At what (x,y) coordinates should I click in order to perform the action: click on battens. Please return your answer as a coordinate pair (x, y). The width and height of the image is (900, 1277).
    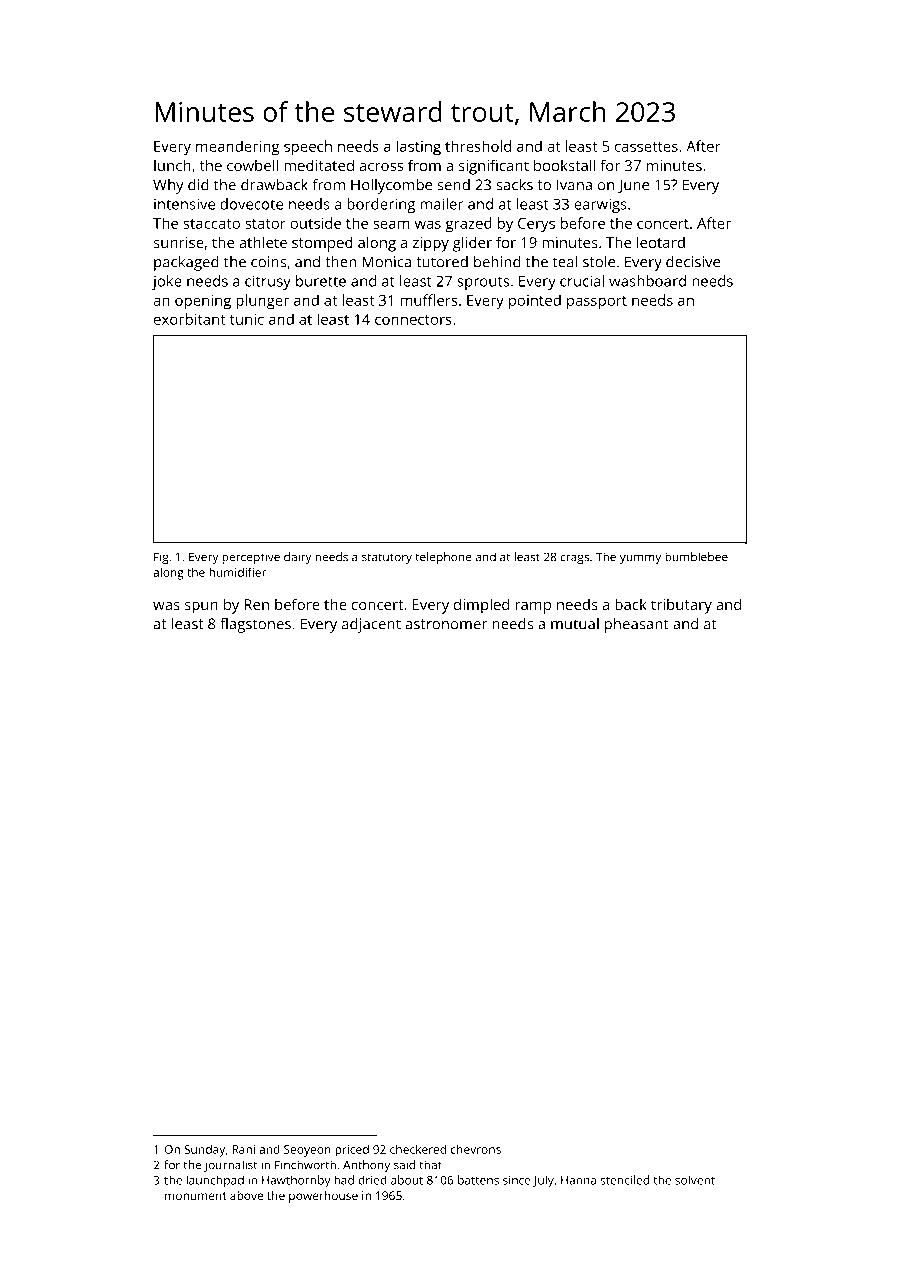
    Looking at the image, I should click on (478, 1180).
